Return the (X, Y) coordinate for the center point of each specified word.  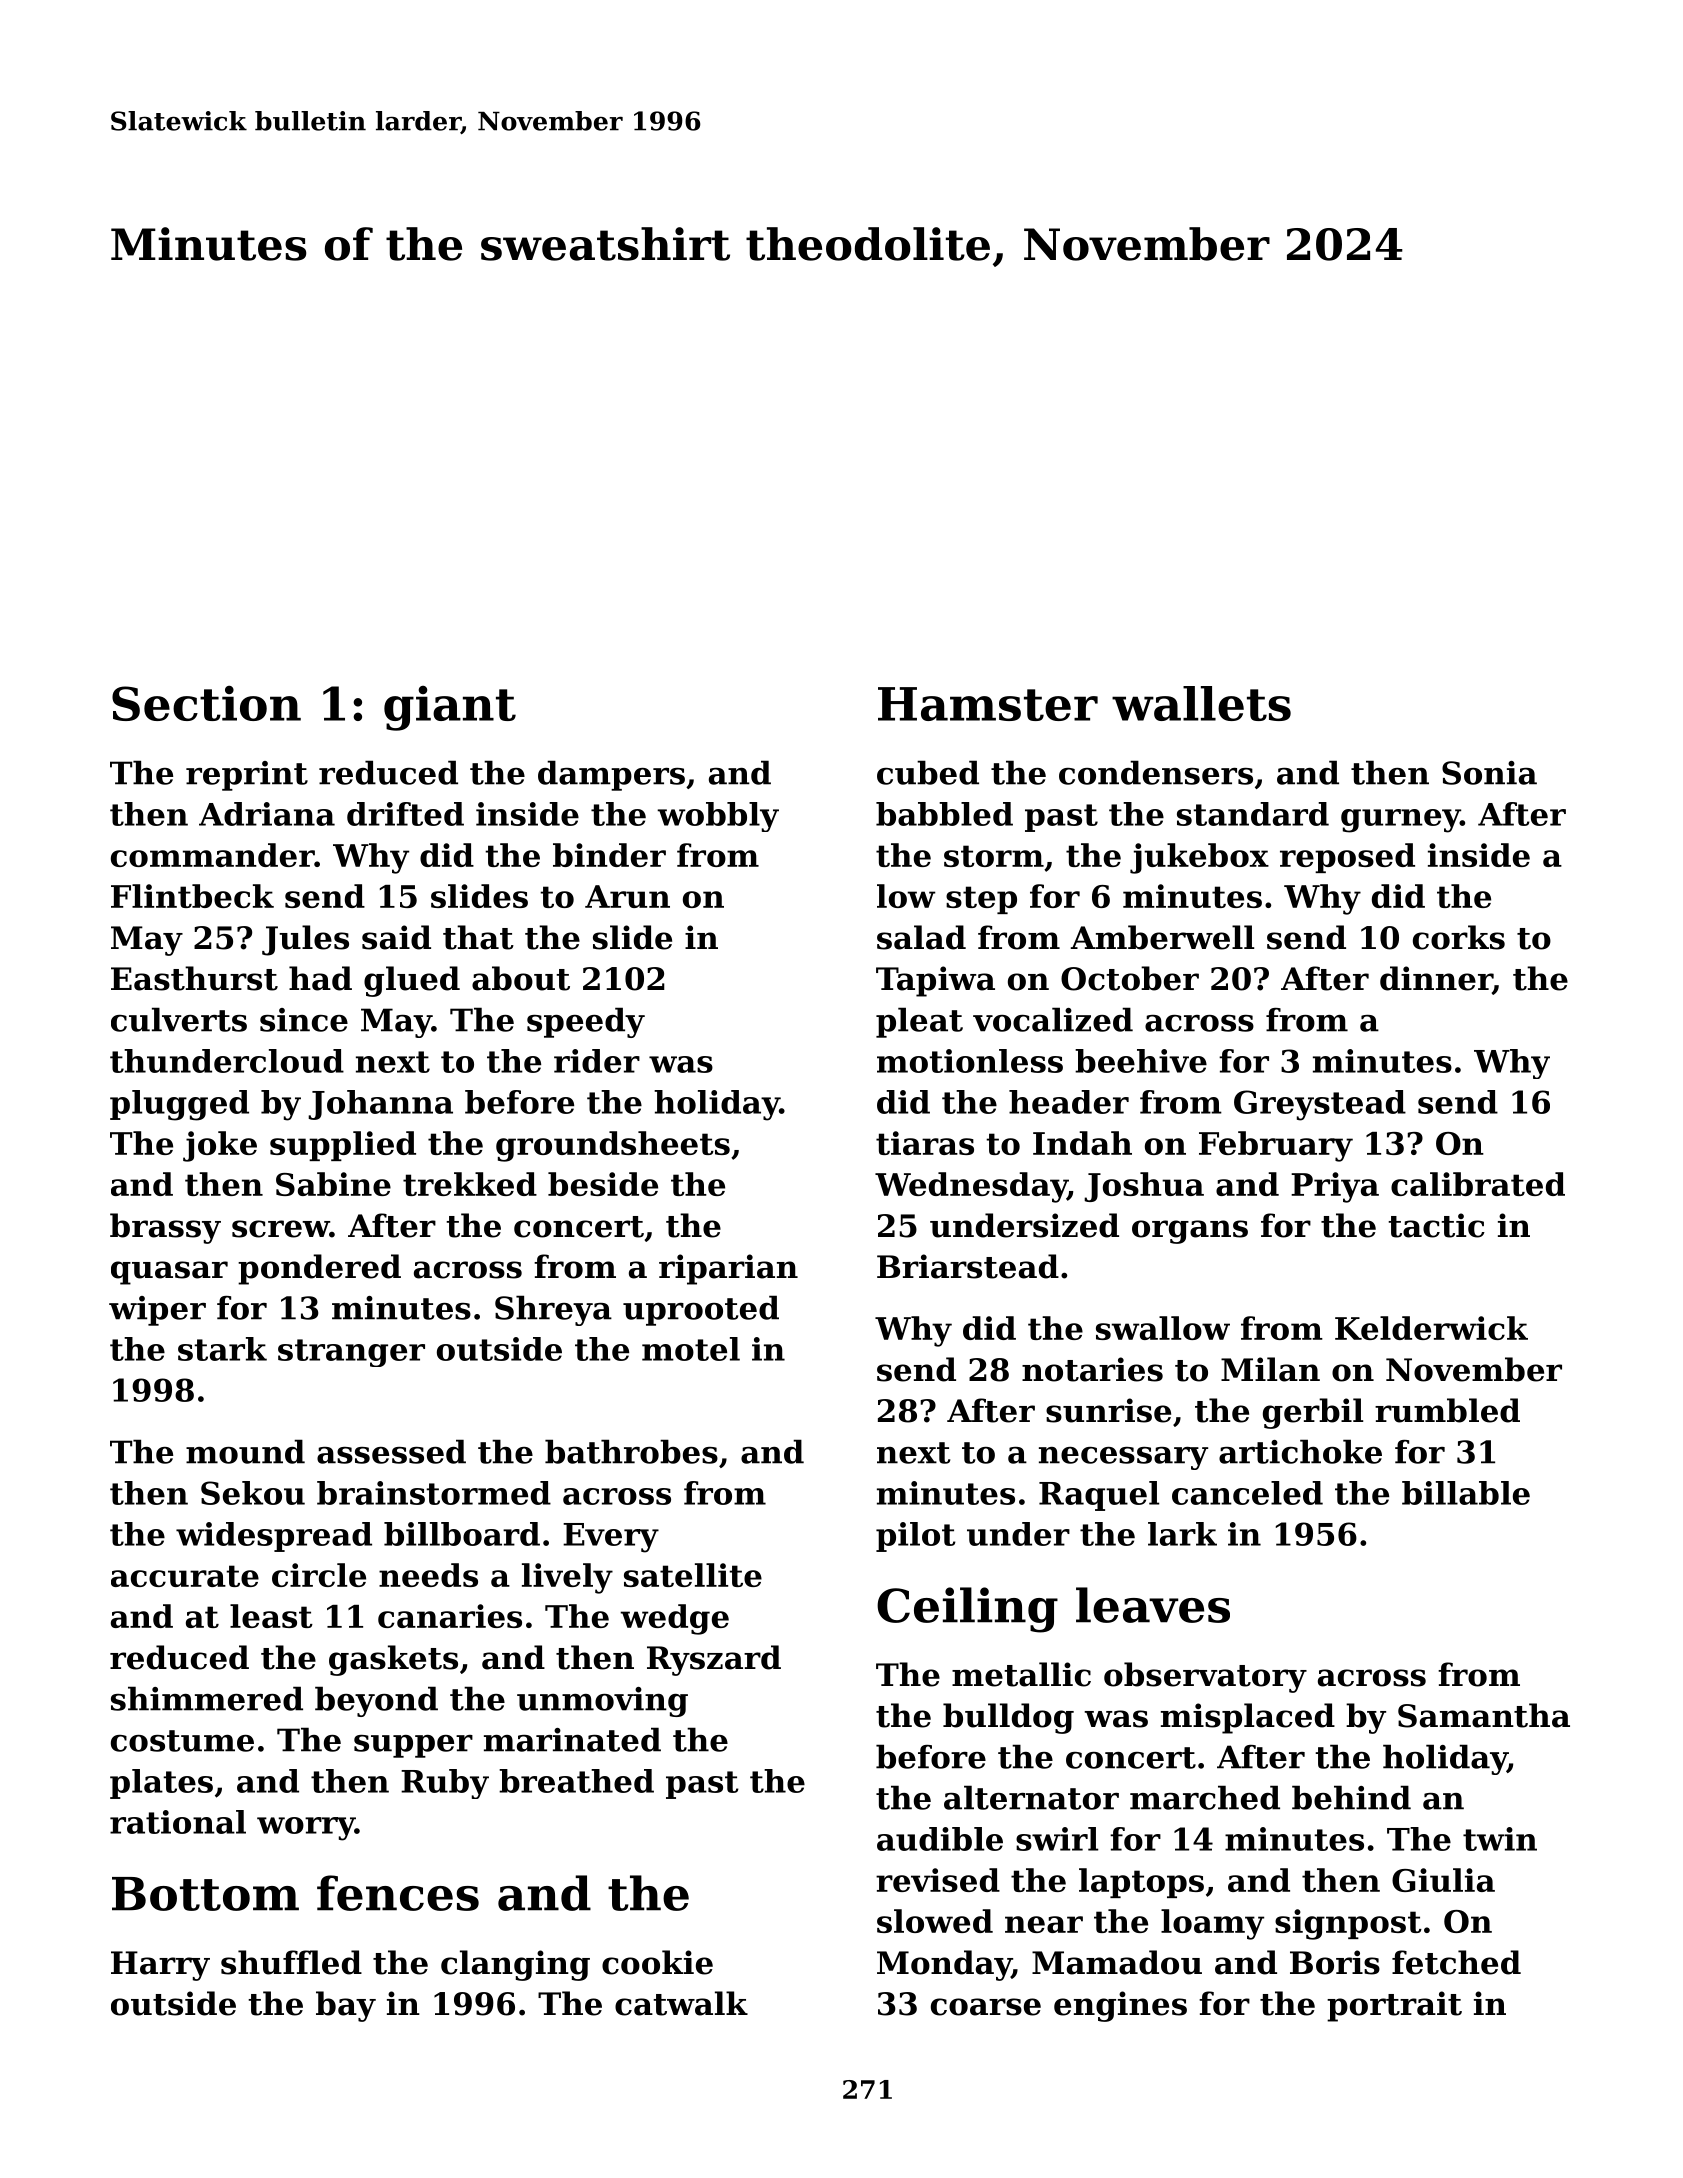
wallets (1201, 703)
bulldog (1008, 1718)
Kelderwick (1431, 1328)
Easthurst (194, 978)
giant (450, 708)
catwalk (681, 2003)
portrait (1394, 2006)
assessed (391, 1451)
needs (428, 1575)
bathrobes (631, 1451)
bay (346, 2006)
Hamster (988, 704)
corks (1459, 937)
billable (1466, 1493)
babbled (944, 814)
